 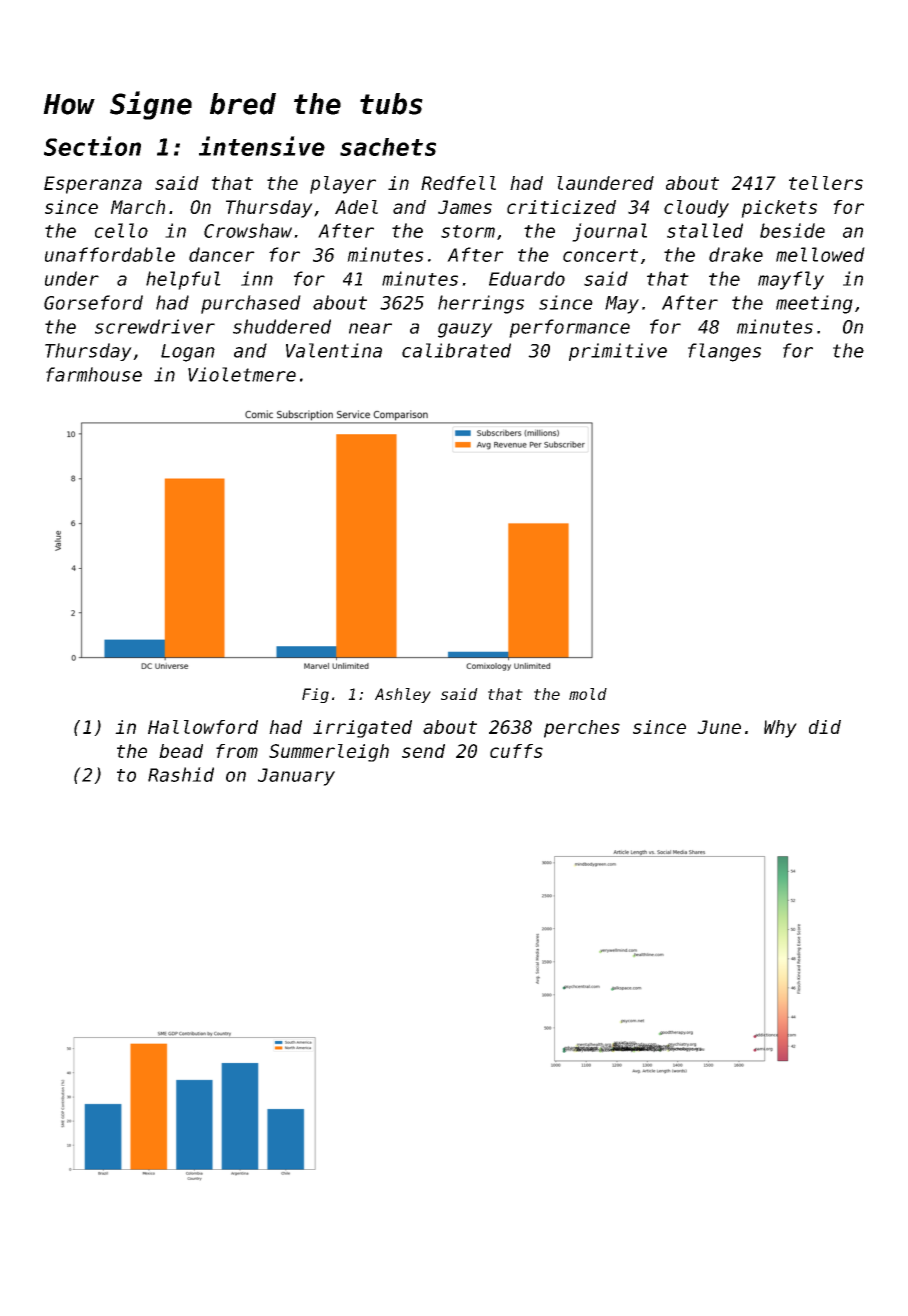 What do you see at coordinates (588, 694) in the page?
I see `mold` at bounding box center [588, 694].
